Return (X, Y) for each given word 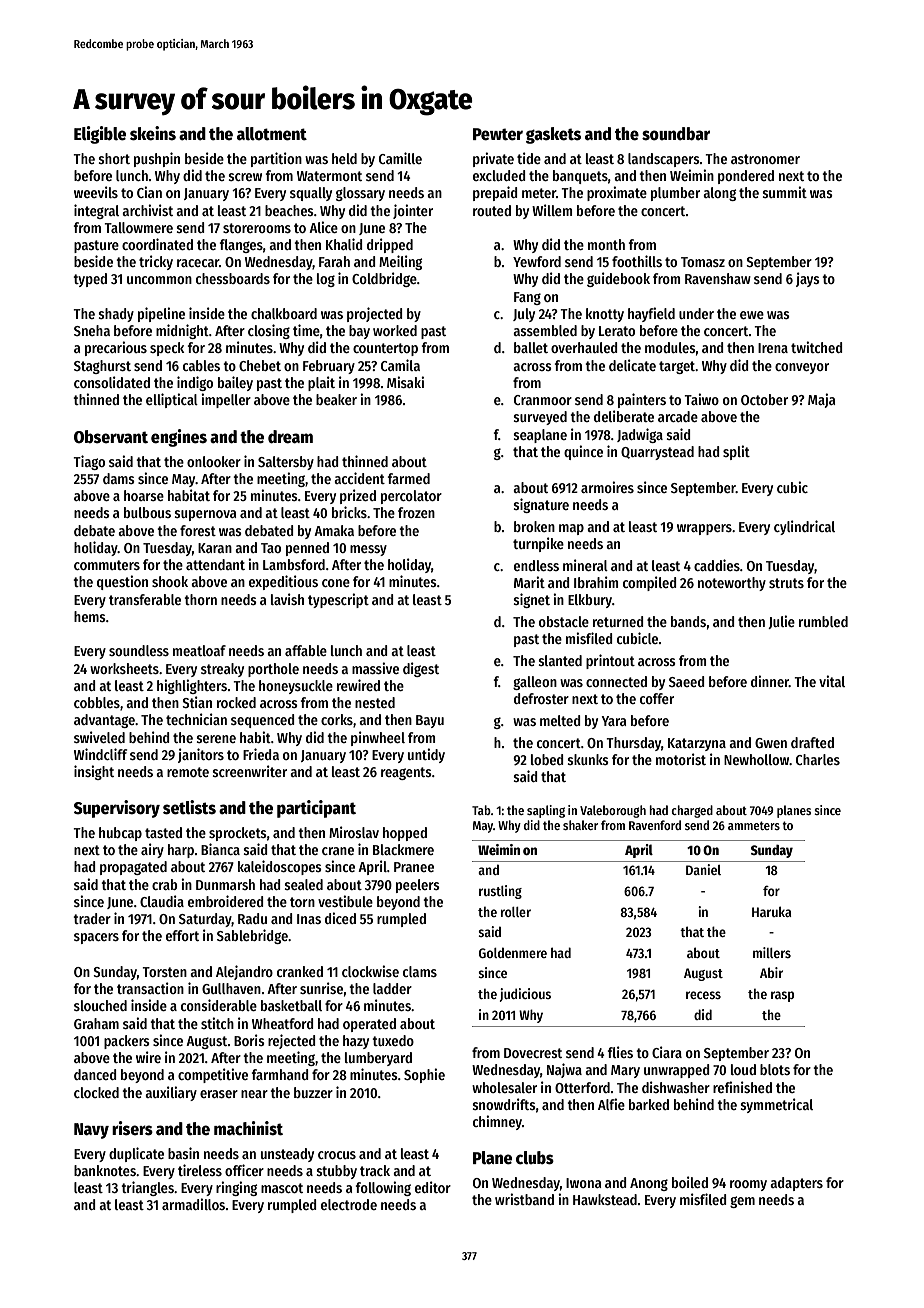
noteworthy (732, 584)
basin (183, 1153)
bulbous (147, 512)
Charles (818, 759)
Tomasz (703, 262)
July (524, 315)
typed (90, 280)
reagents (406, 773)
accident (359, 478)
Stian (197, 702)
